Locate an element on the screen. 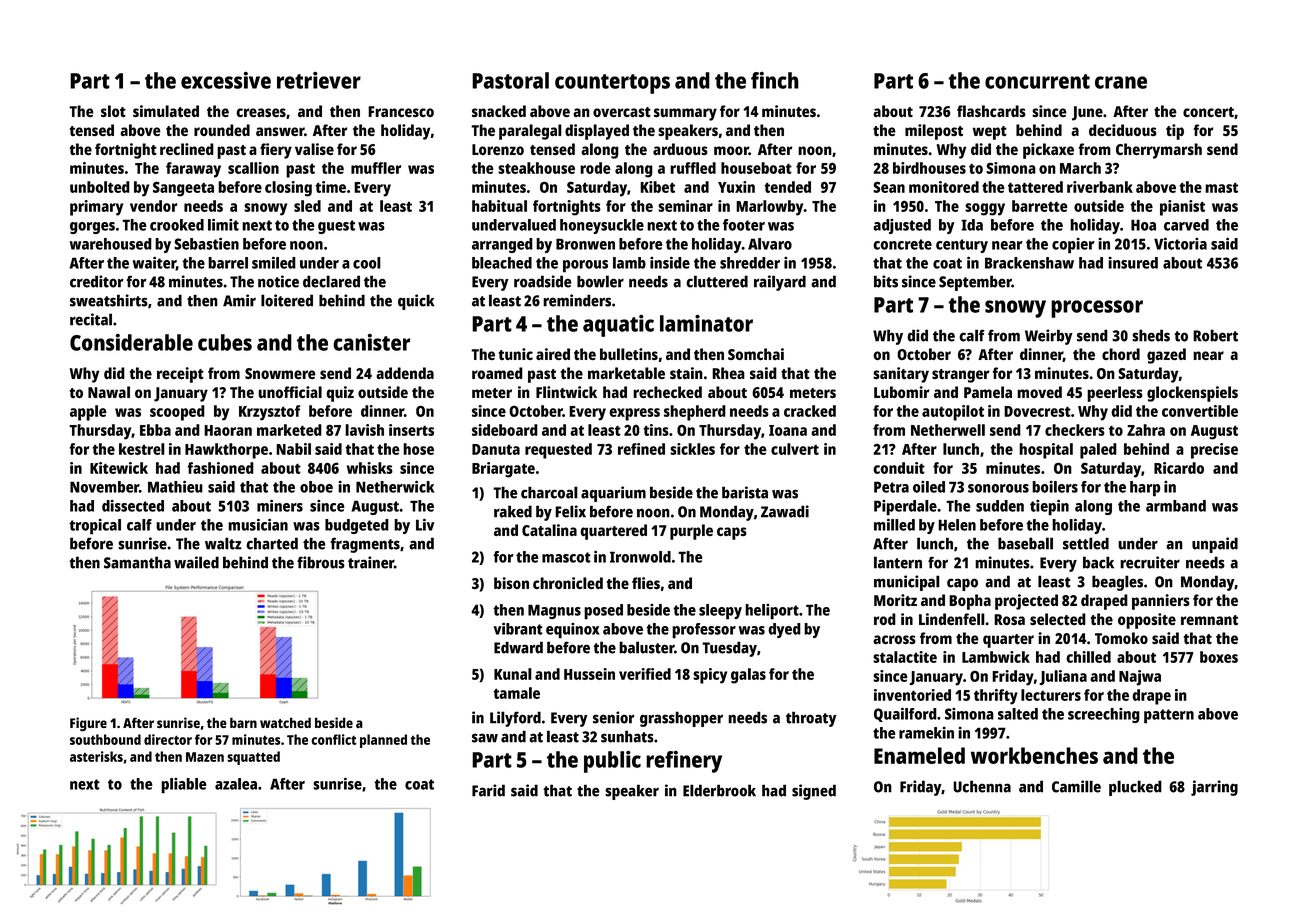 Image resolution: width=1308 pixels, height=924 pixels. aired is located at coordinates (553, 354).
